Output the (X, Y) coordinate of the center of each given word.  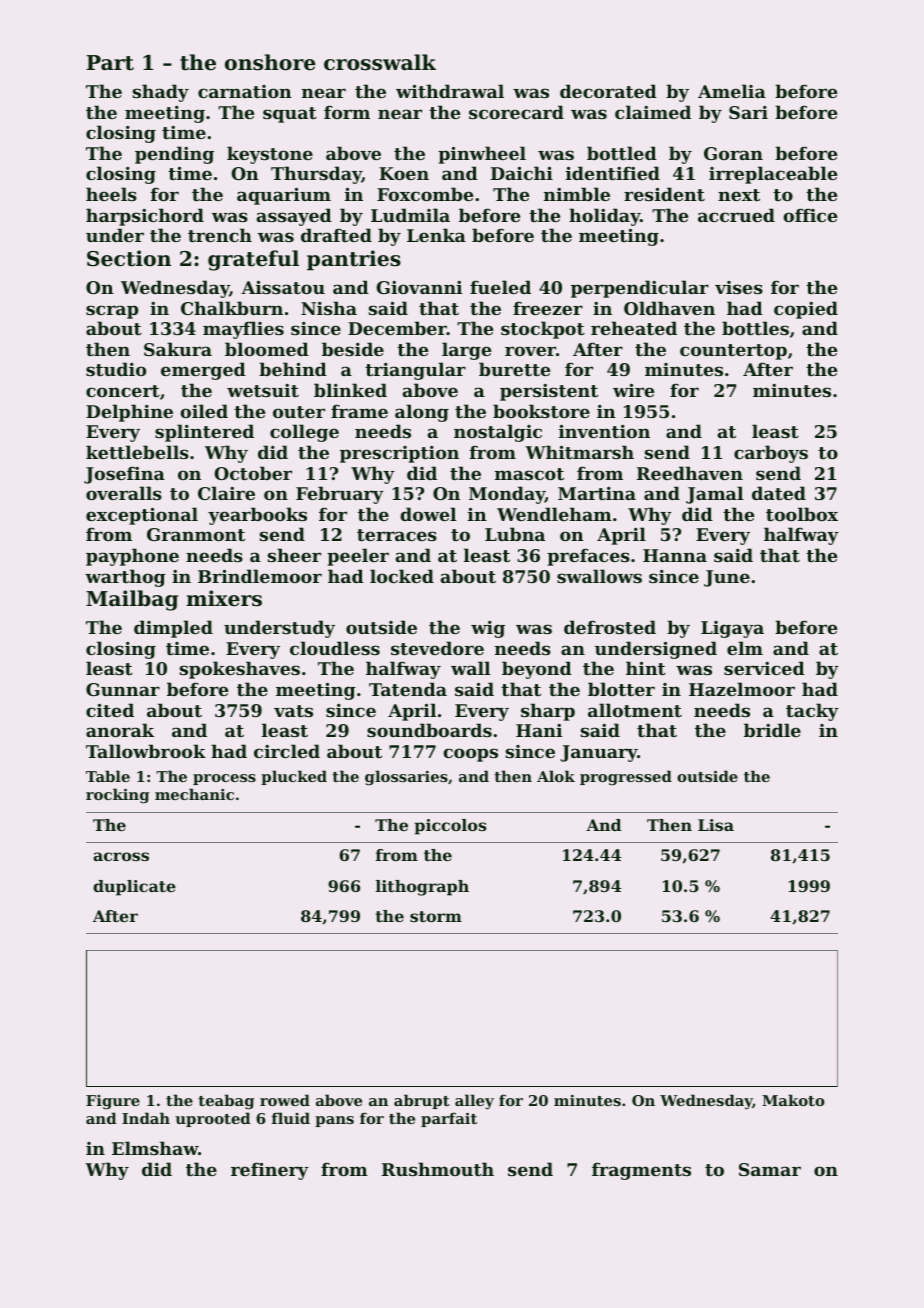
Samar (770, 1169)
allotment (635, 710)
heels (111, 194)
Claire (226, 493)
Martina (597, 493)
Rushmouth (438, 1169)
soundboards (429, 730)
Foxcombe (425, 194)
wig (488, 629)
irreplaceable (773, 175)
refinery (270, 1171)
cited (110, 710)
